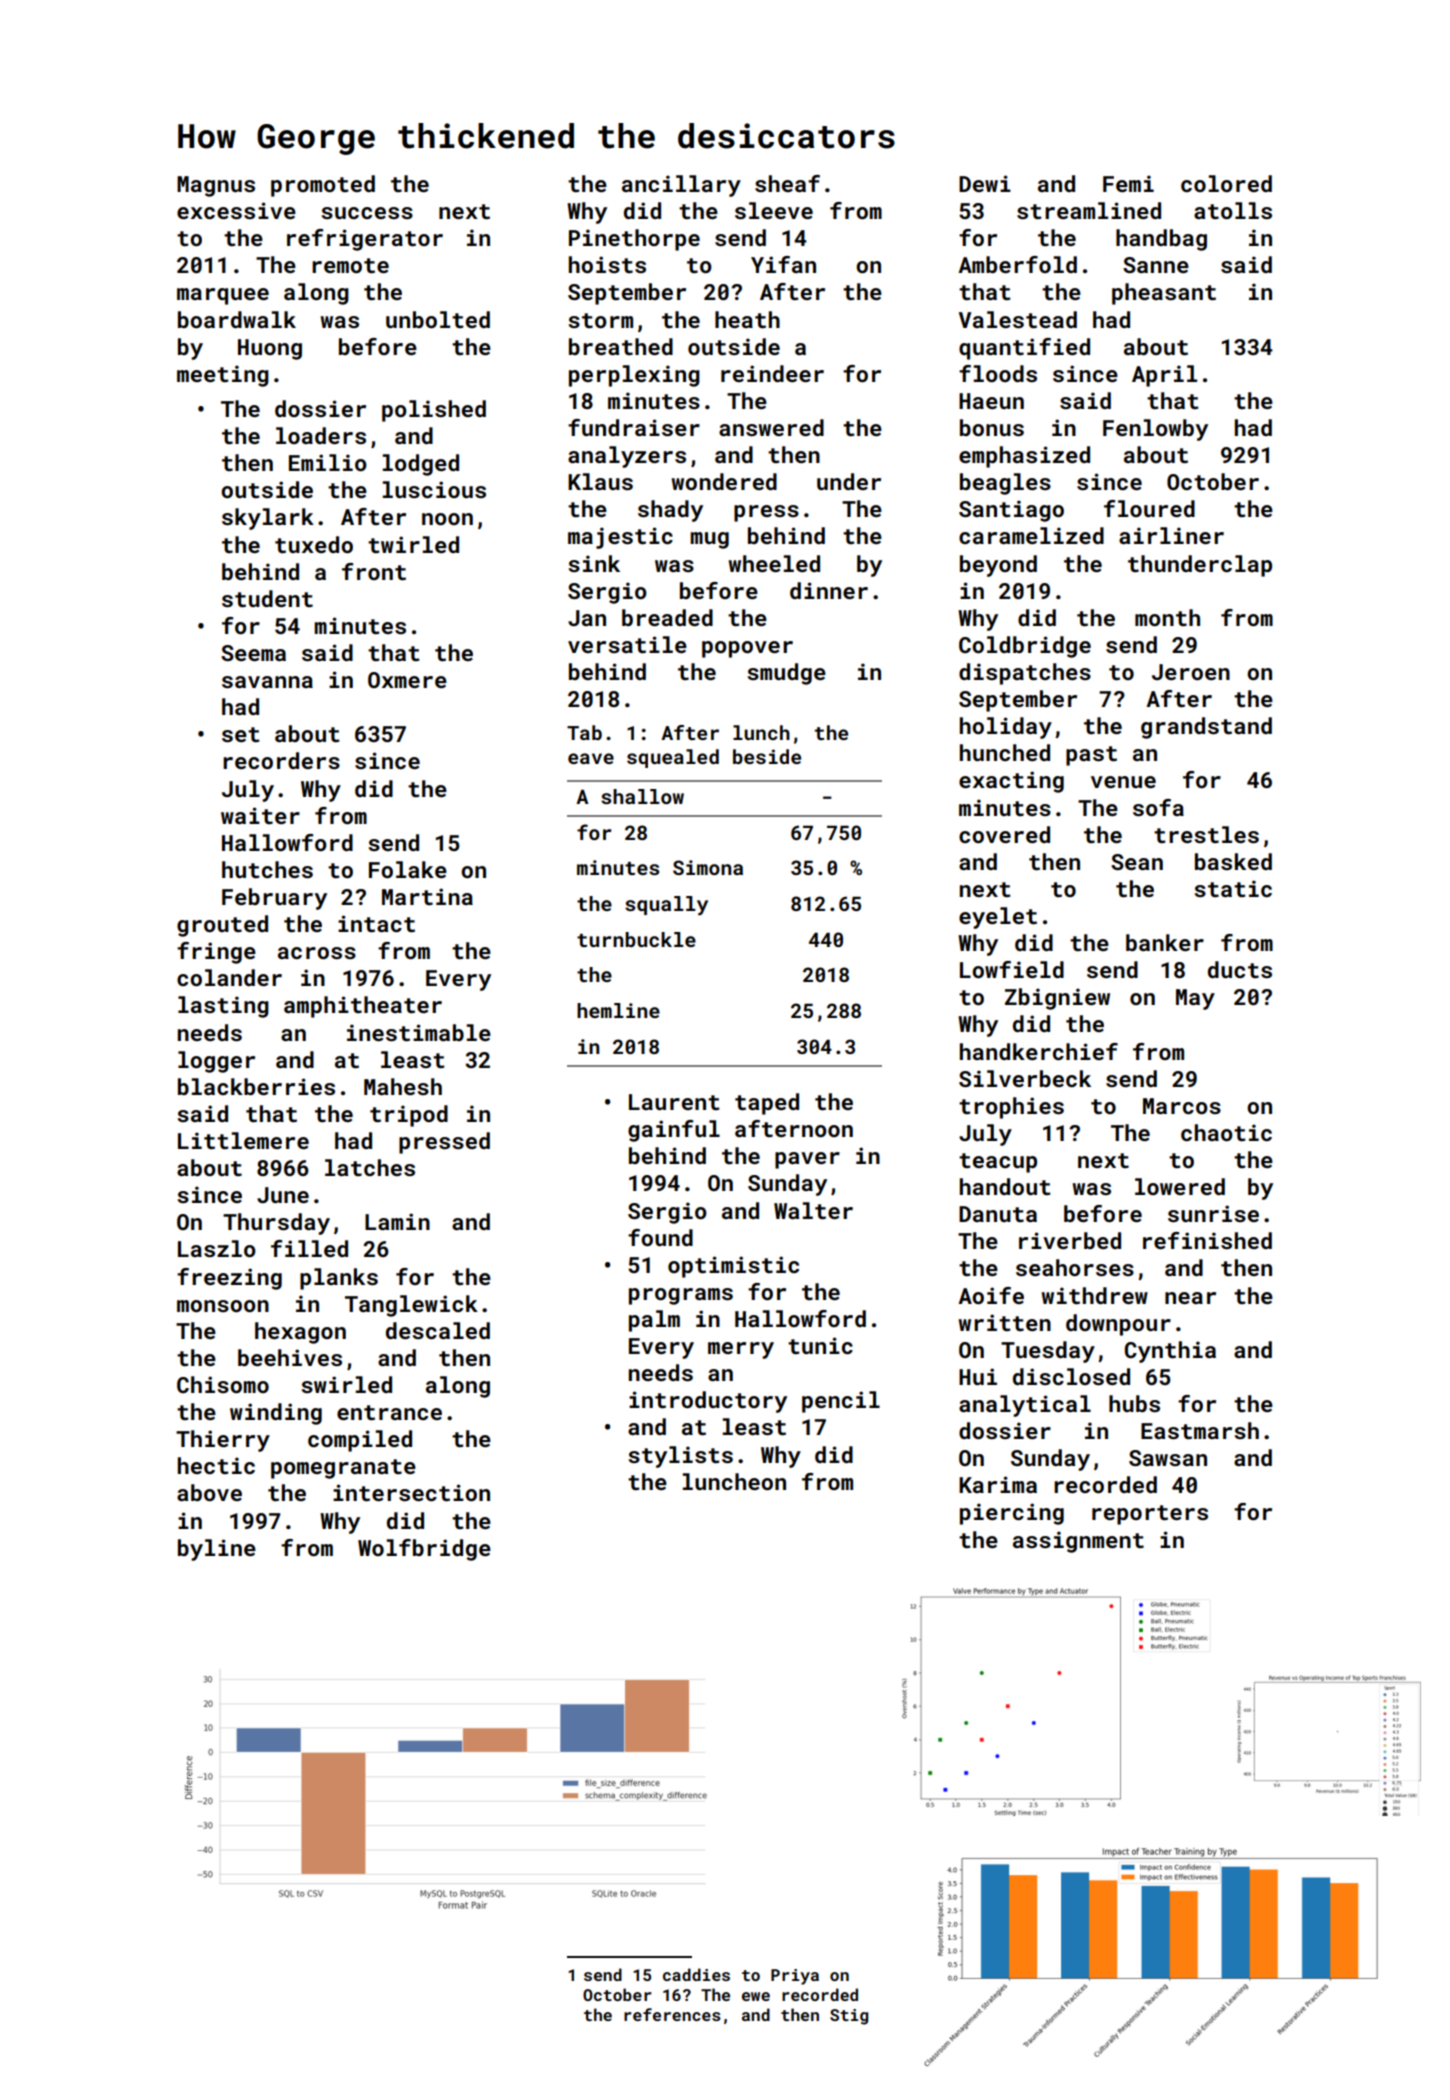  What do you see at coordinates (680, 1457) in the page?
I see `stylists` at bounding box center [680, 1457].
